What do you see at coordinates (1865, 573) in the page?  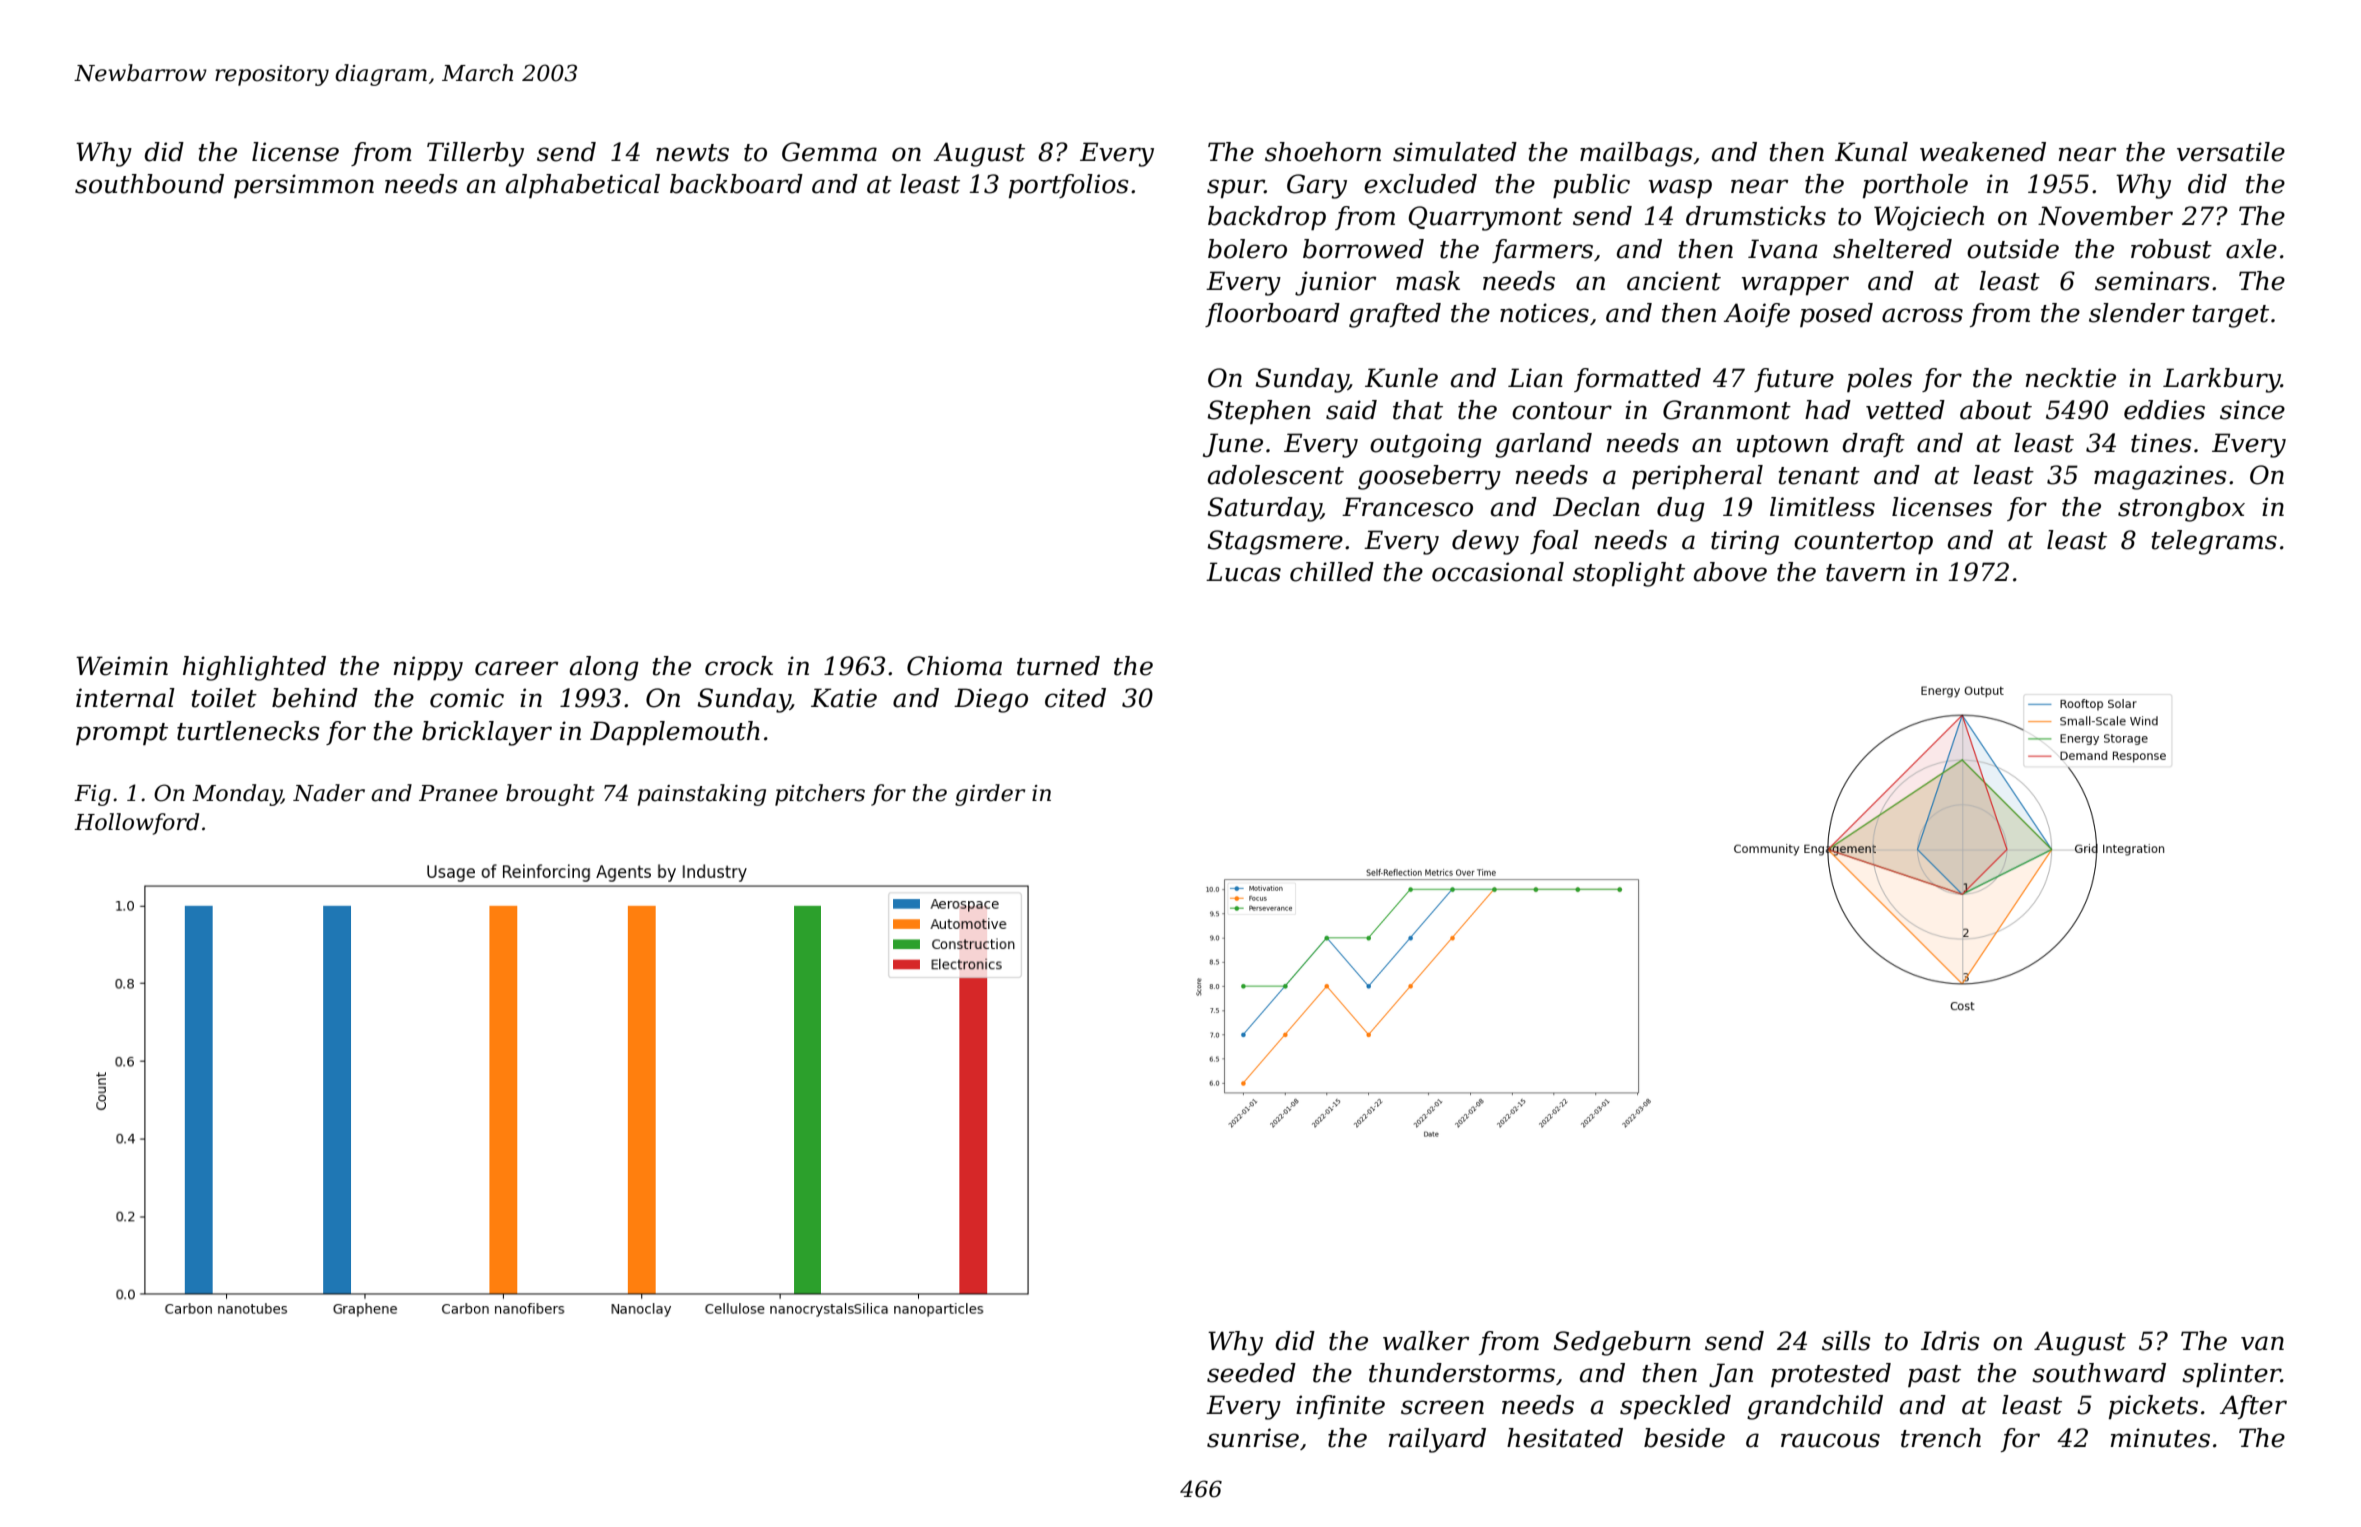 I see `tavern` at bounding box center [1865, 573].
